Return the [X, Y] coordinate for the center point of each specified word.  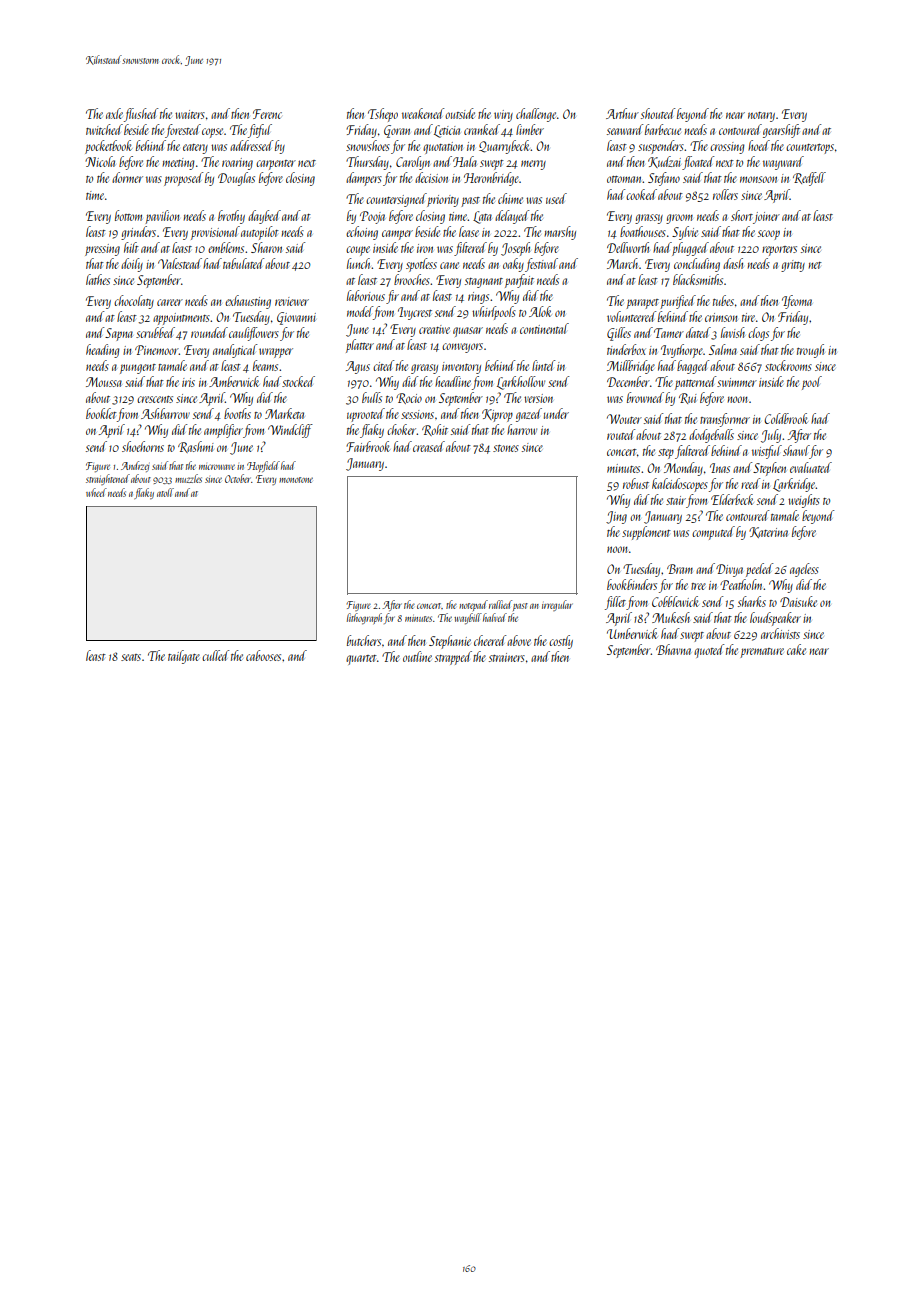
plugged [690, 249]
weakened [423, 113]
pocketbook [108, 147]
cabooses [263, 655]
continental [544, 328]
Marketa [284, 413]
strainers [507, 657]
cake [796, 649]
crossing [727, 148]
